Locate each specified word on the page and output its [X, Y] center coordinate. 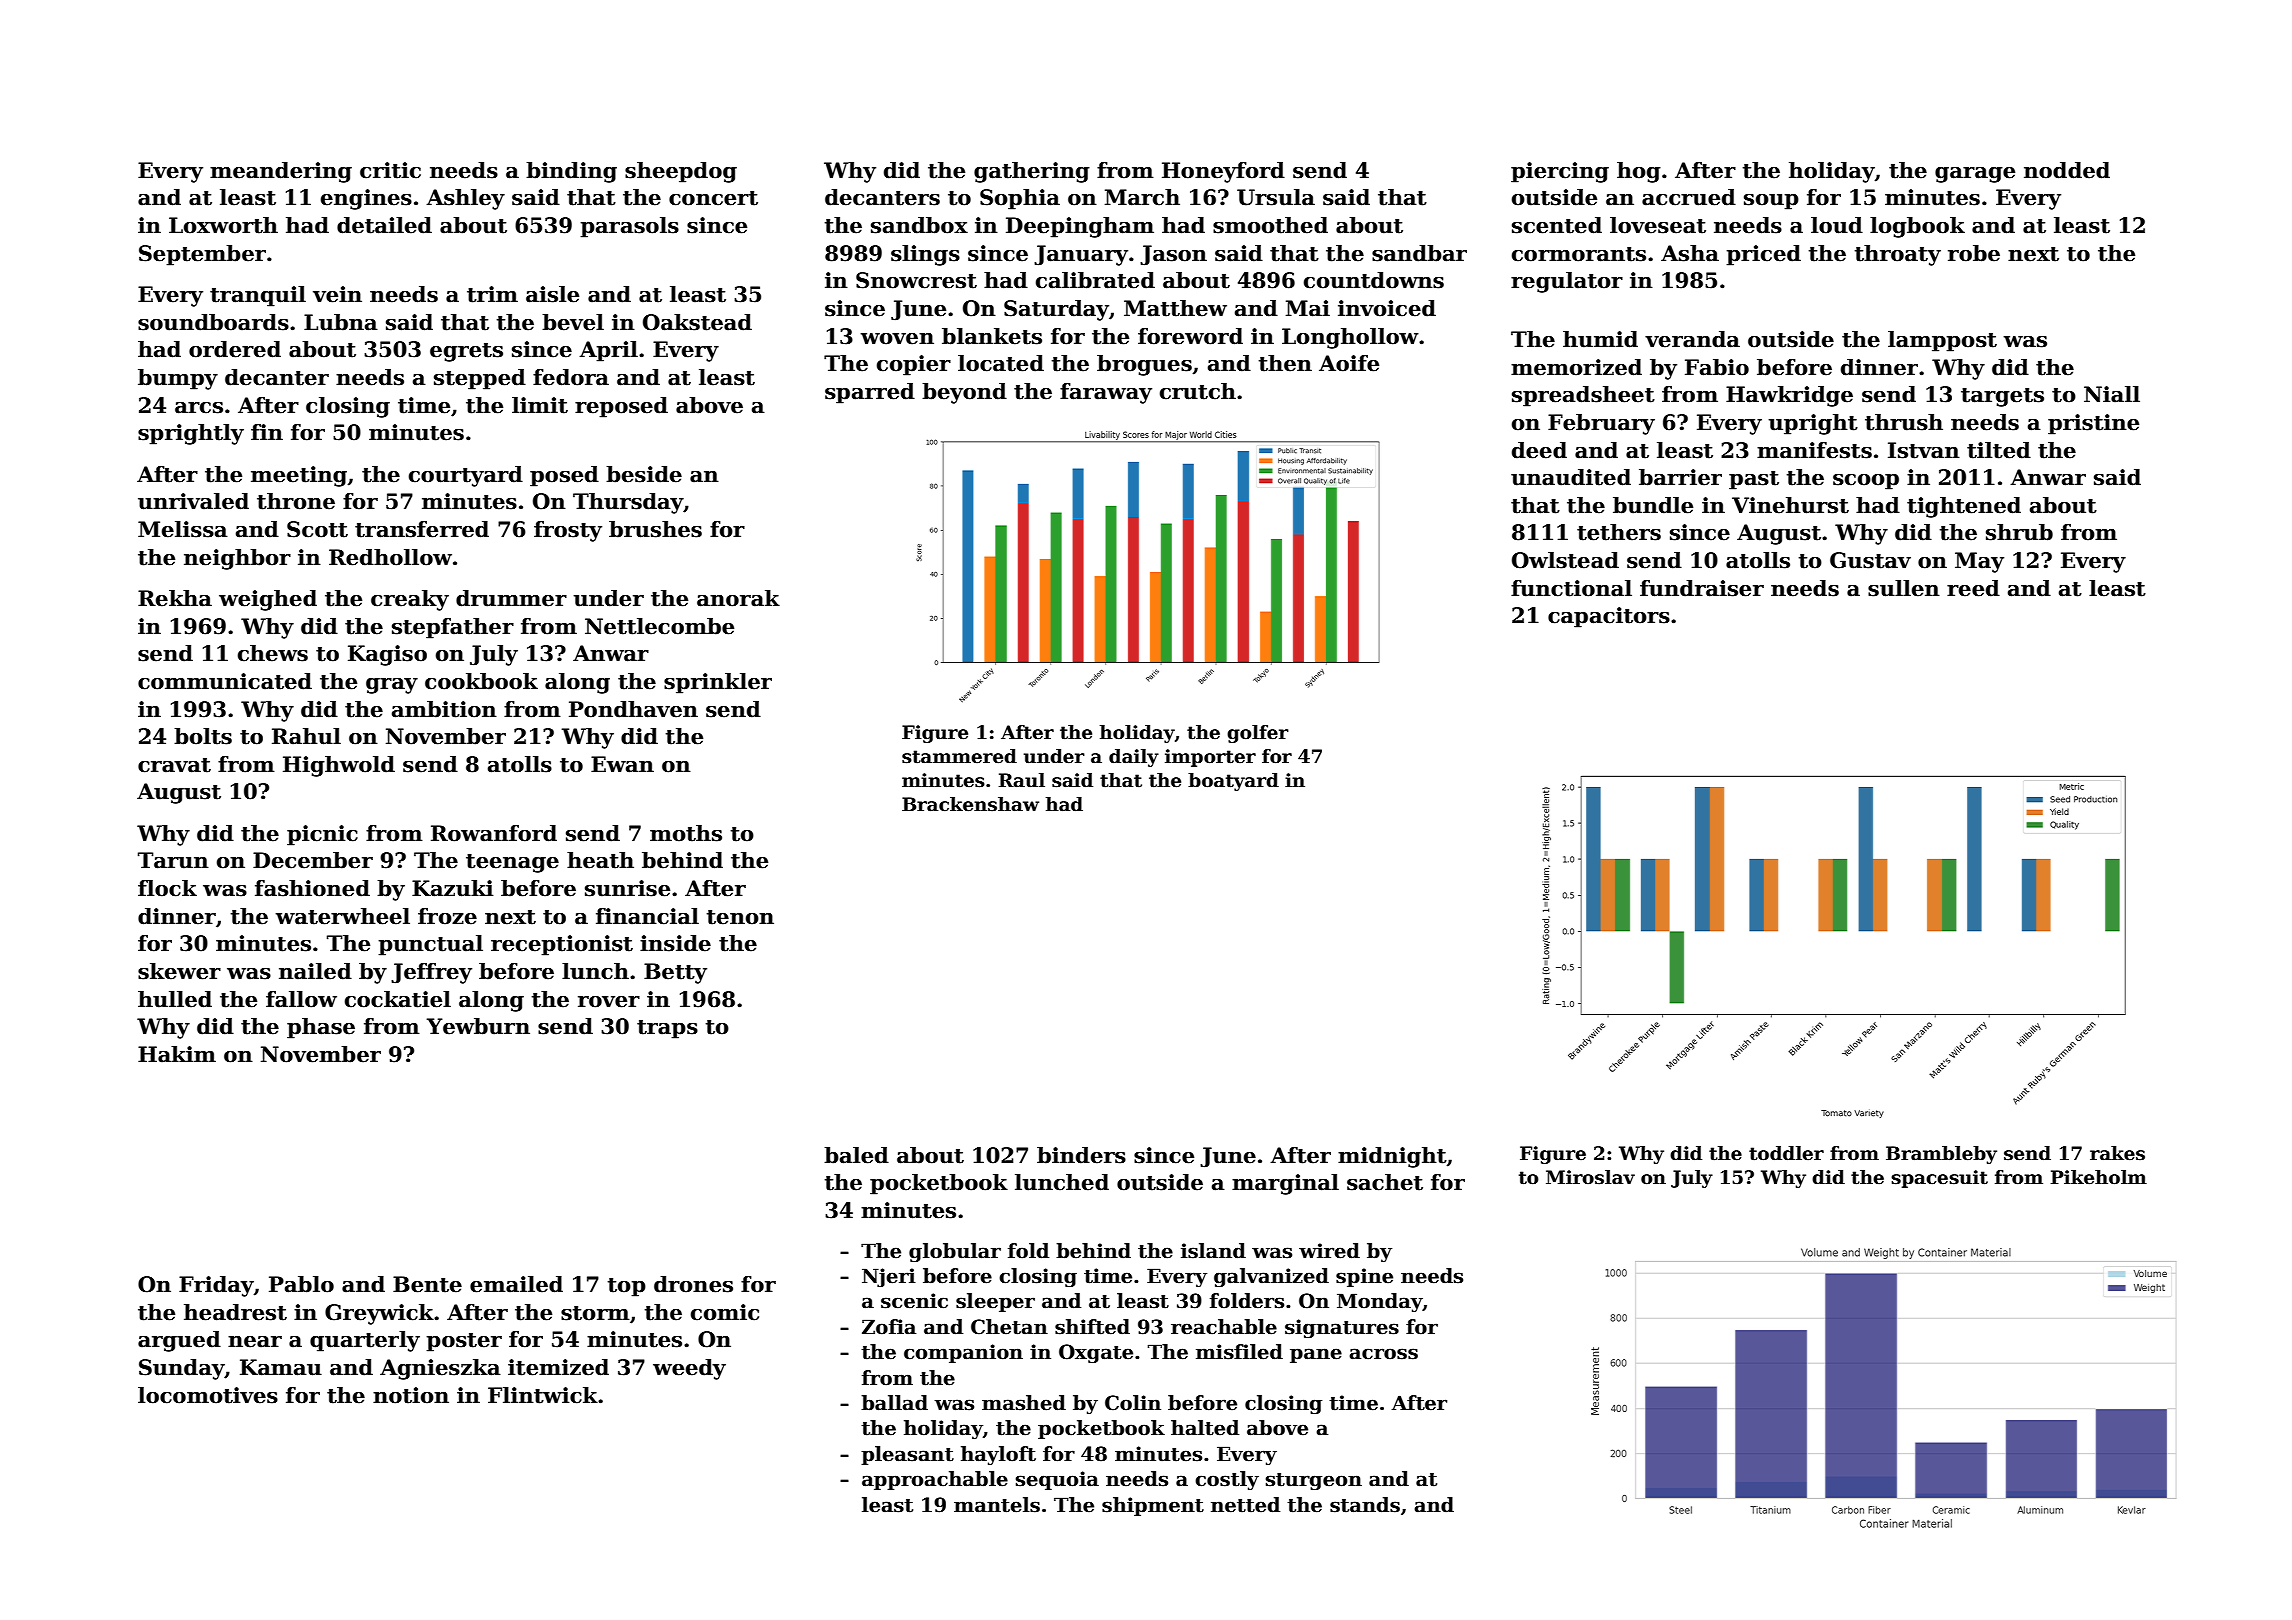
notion [411, 1395]
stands [1365, 1505]
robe [1974, 253]
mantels [997, 1505]
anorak [738, 598]
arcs [199, 408]
